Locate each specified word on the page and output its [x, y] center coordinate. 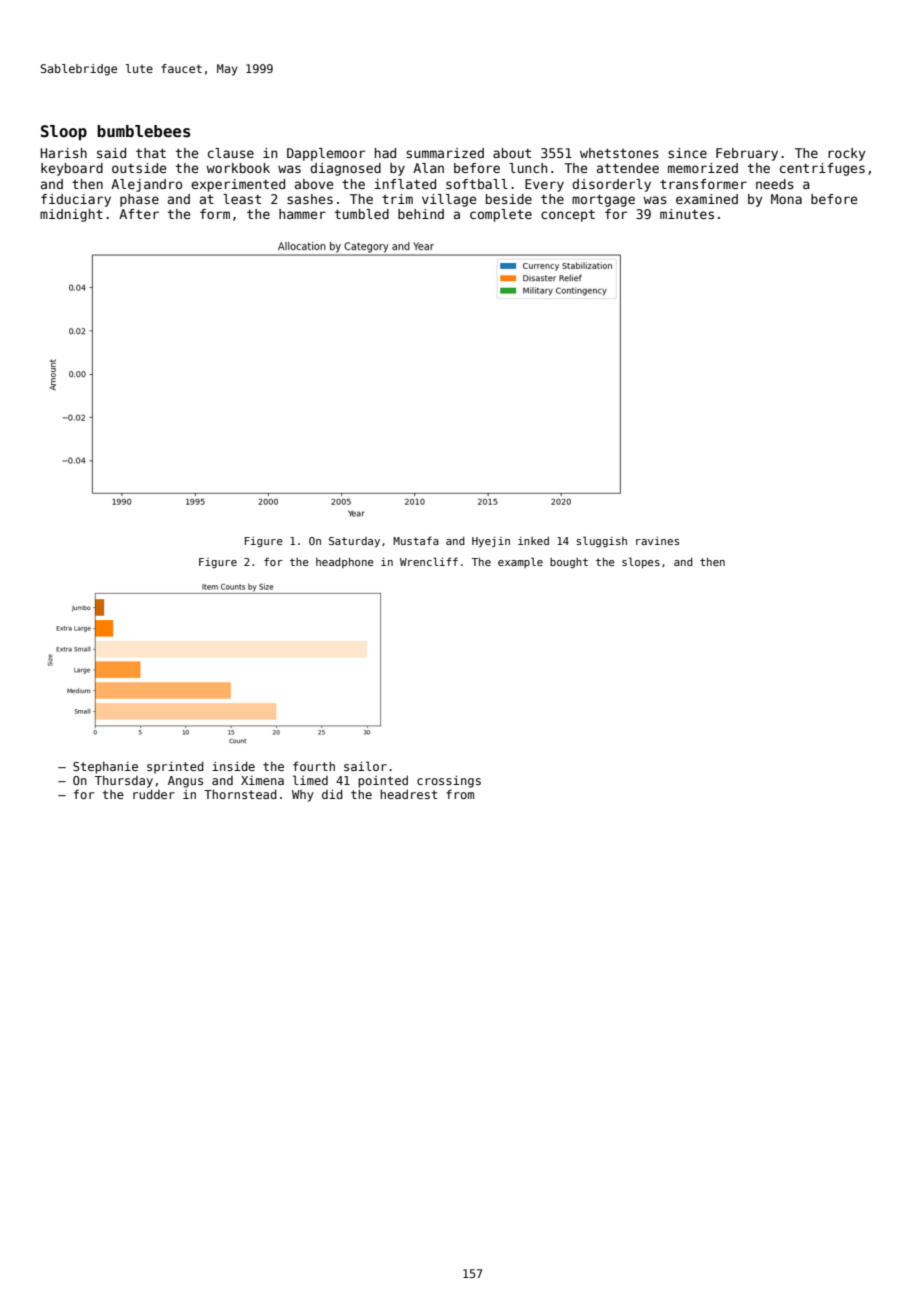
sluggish [601, 541]
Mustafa [416, 540]
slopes [641, 562]
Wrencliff [429, 561]
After [139, 214]
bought [569, 563]
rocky [846, 154]
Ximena [262, 780]
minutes [687, 214]
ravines [657, 541]
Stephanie [105, 768]
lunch [528, 168]
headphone [345, 563]
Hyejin [491, 542]
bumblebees [144, 131]
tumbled [362, 214]
